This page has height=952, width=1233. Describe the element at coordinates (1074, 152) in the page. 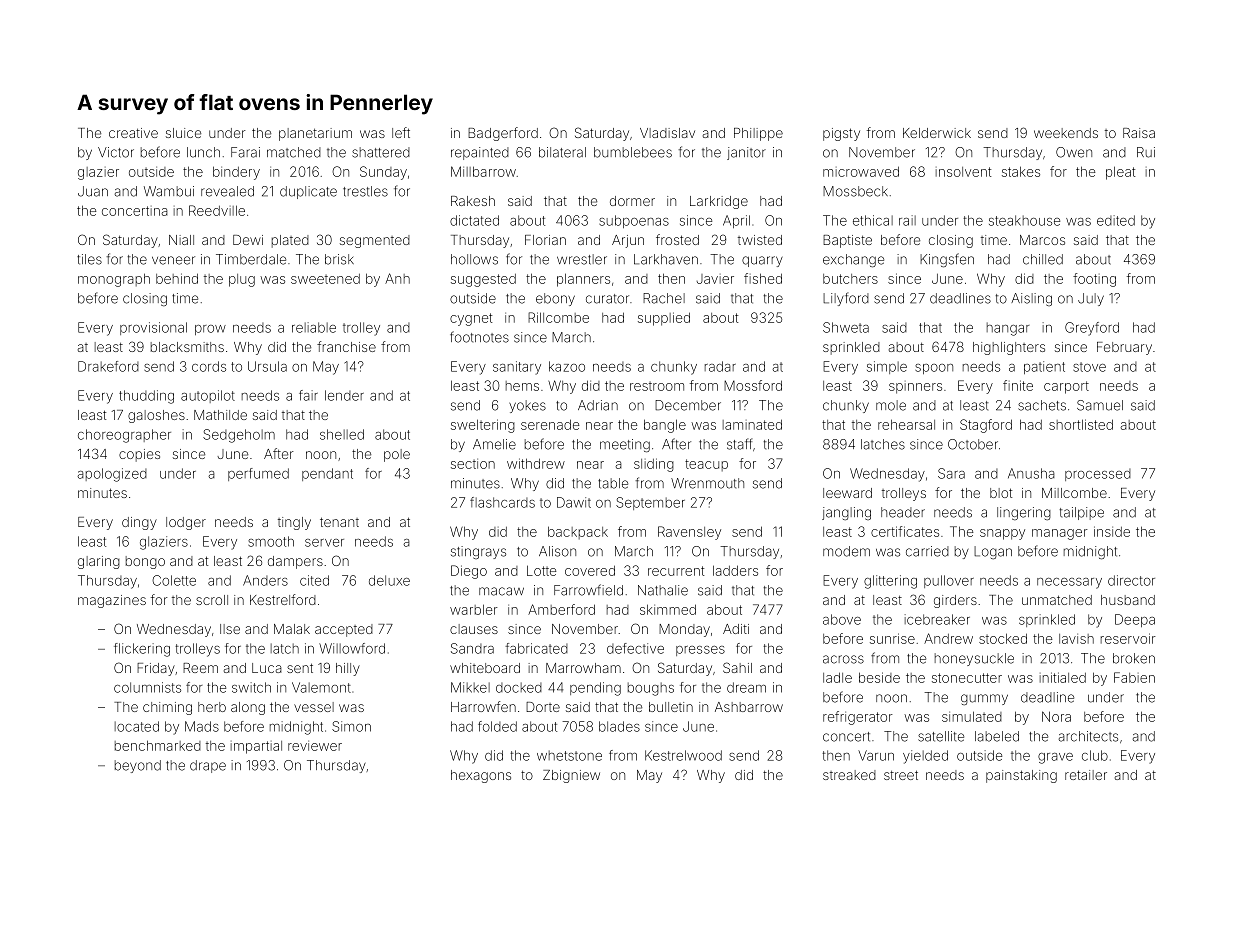

I see `Owen` at that location.
